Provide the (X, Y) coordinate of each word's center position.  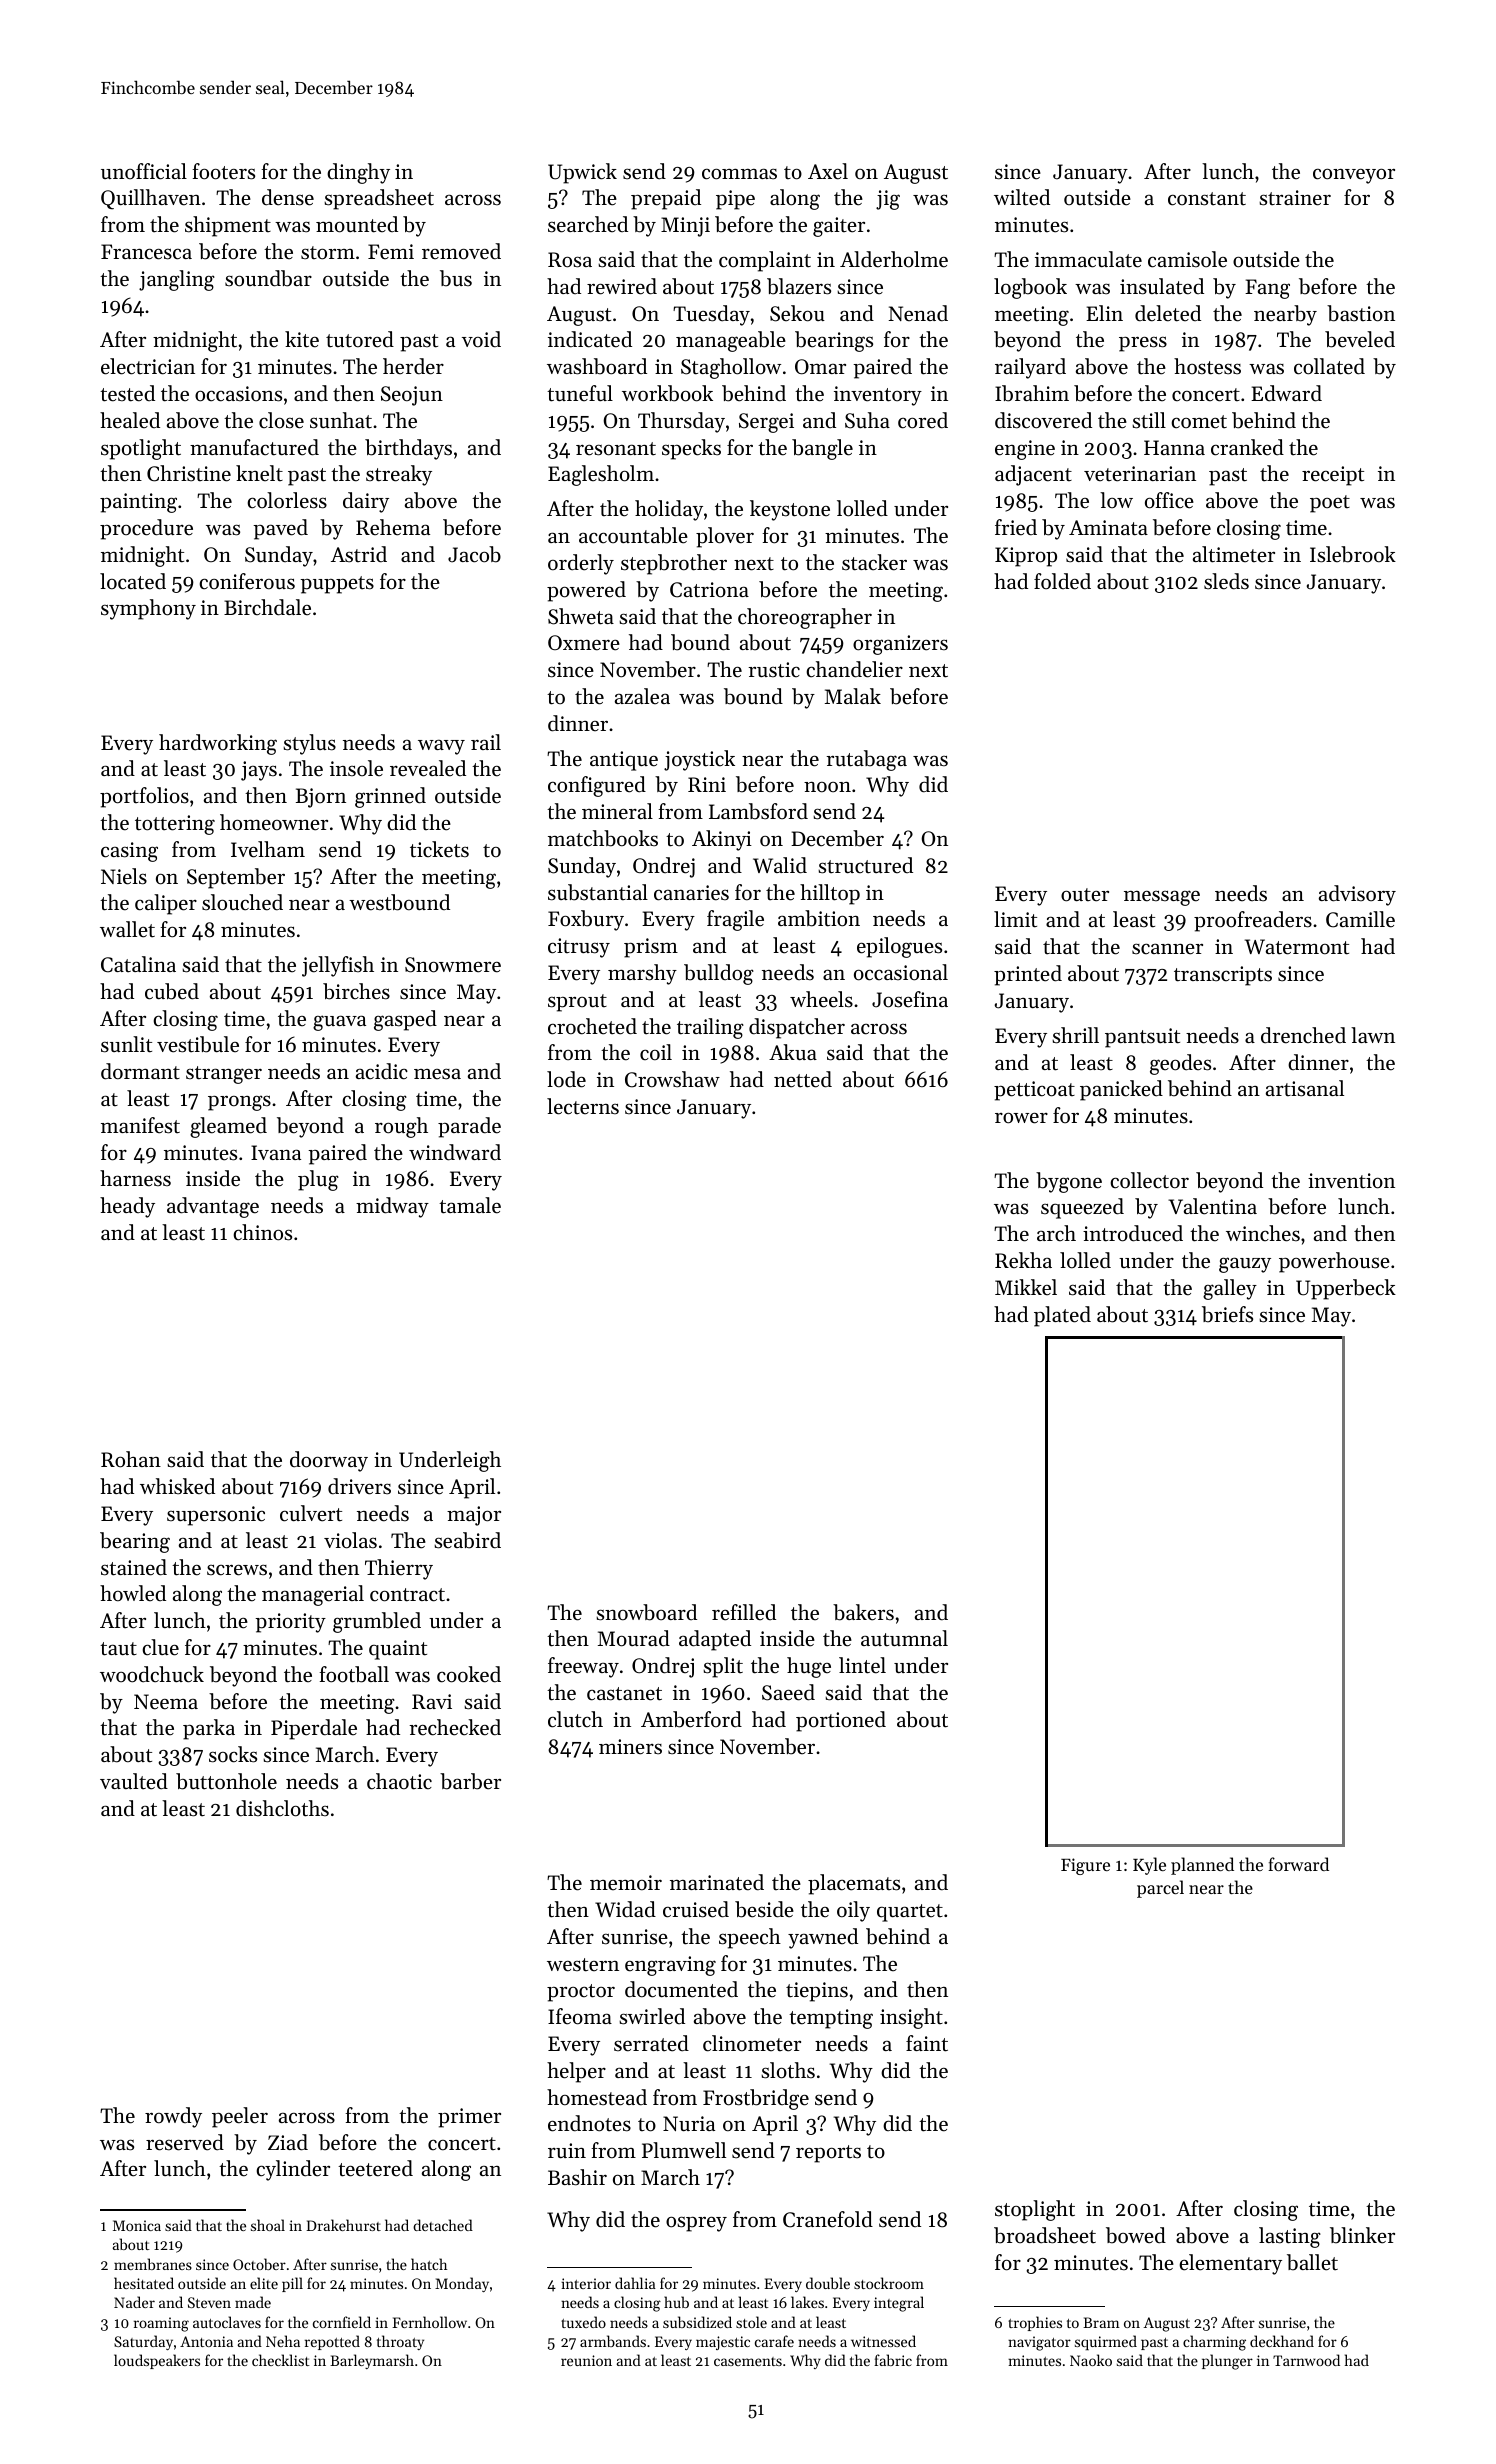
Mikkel (1026, 1287)
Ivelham (268, 849)
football (354, 1674)
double (828, 2283)
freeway (583, 1667)
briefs (1227, 1314)
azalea (642, 696)
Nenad (918, 313)
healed (130, 420)
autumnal (904, 1638)
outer (1085, 895)
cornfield (342, 2322)
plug (318, 1180)
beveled (1360, 339)
